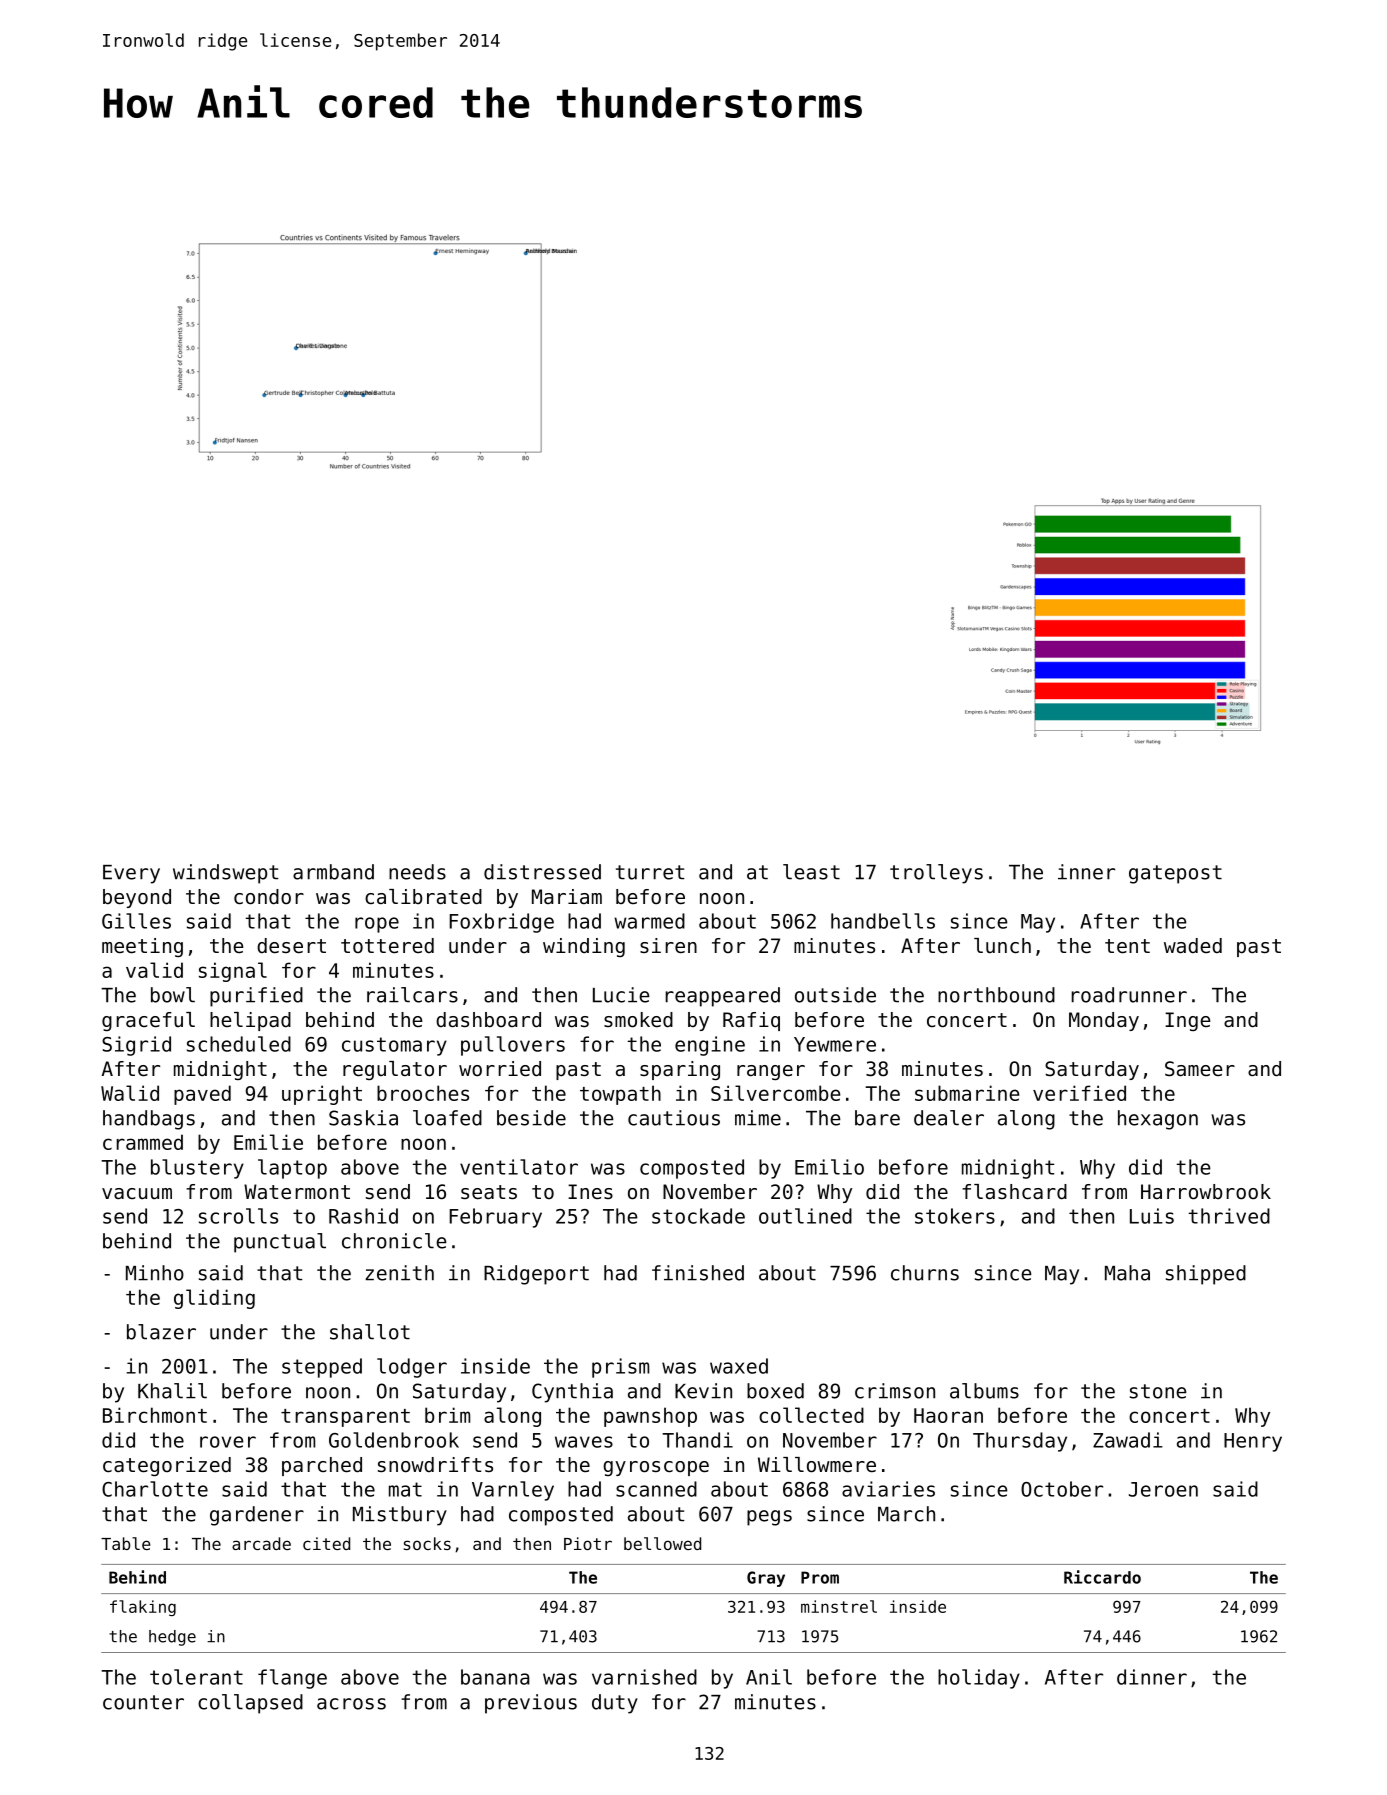  I want to click on churns, so click(925, 1273).
